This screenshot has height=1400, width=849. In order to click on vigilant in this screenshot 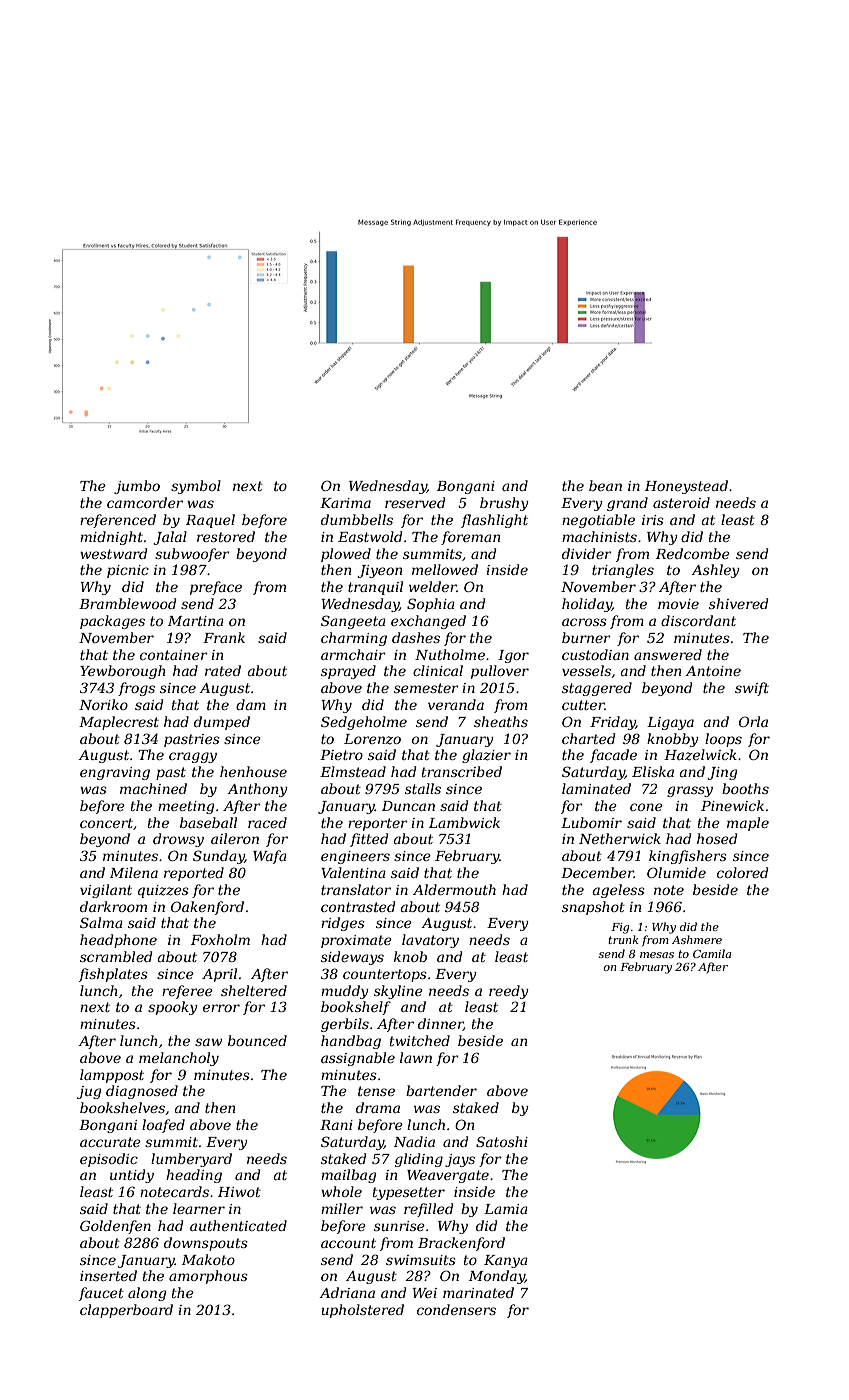, I will do `click(106, 891)`.
